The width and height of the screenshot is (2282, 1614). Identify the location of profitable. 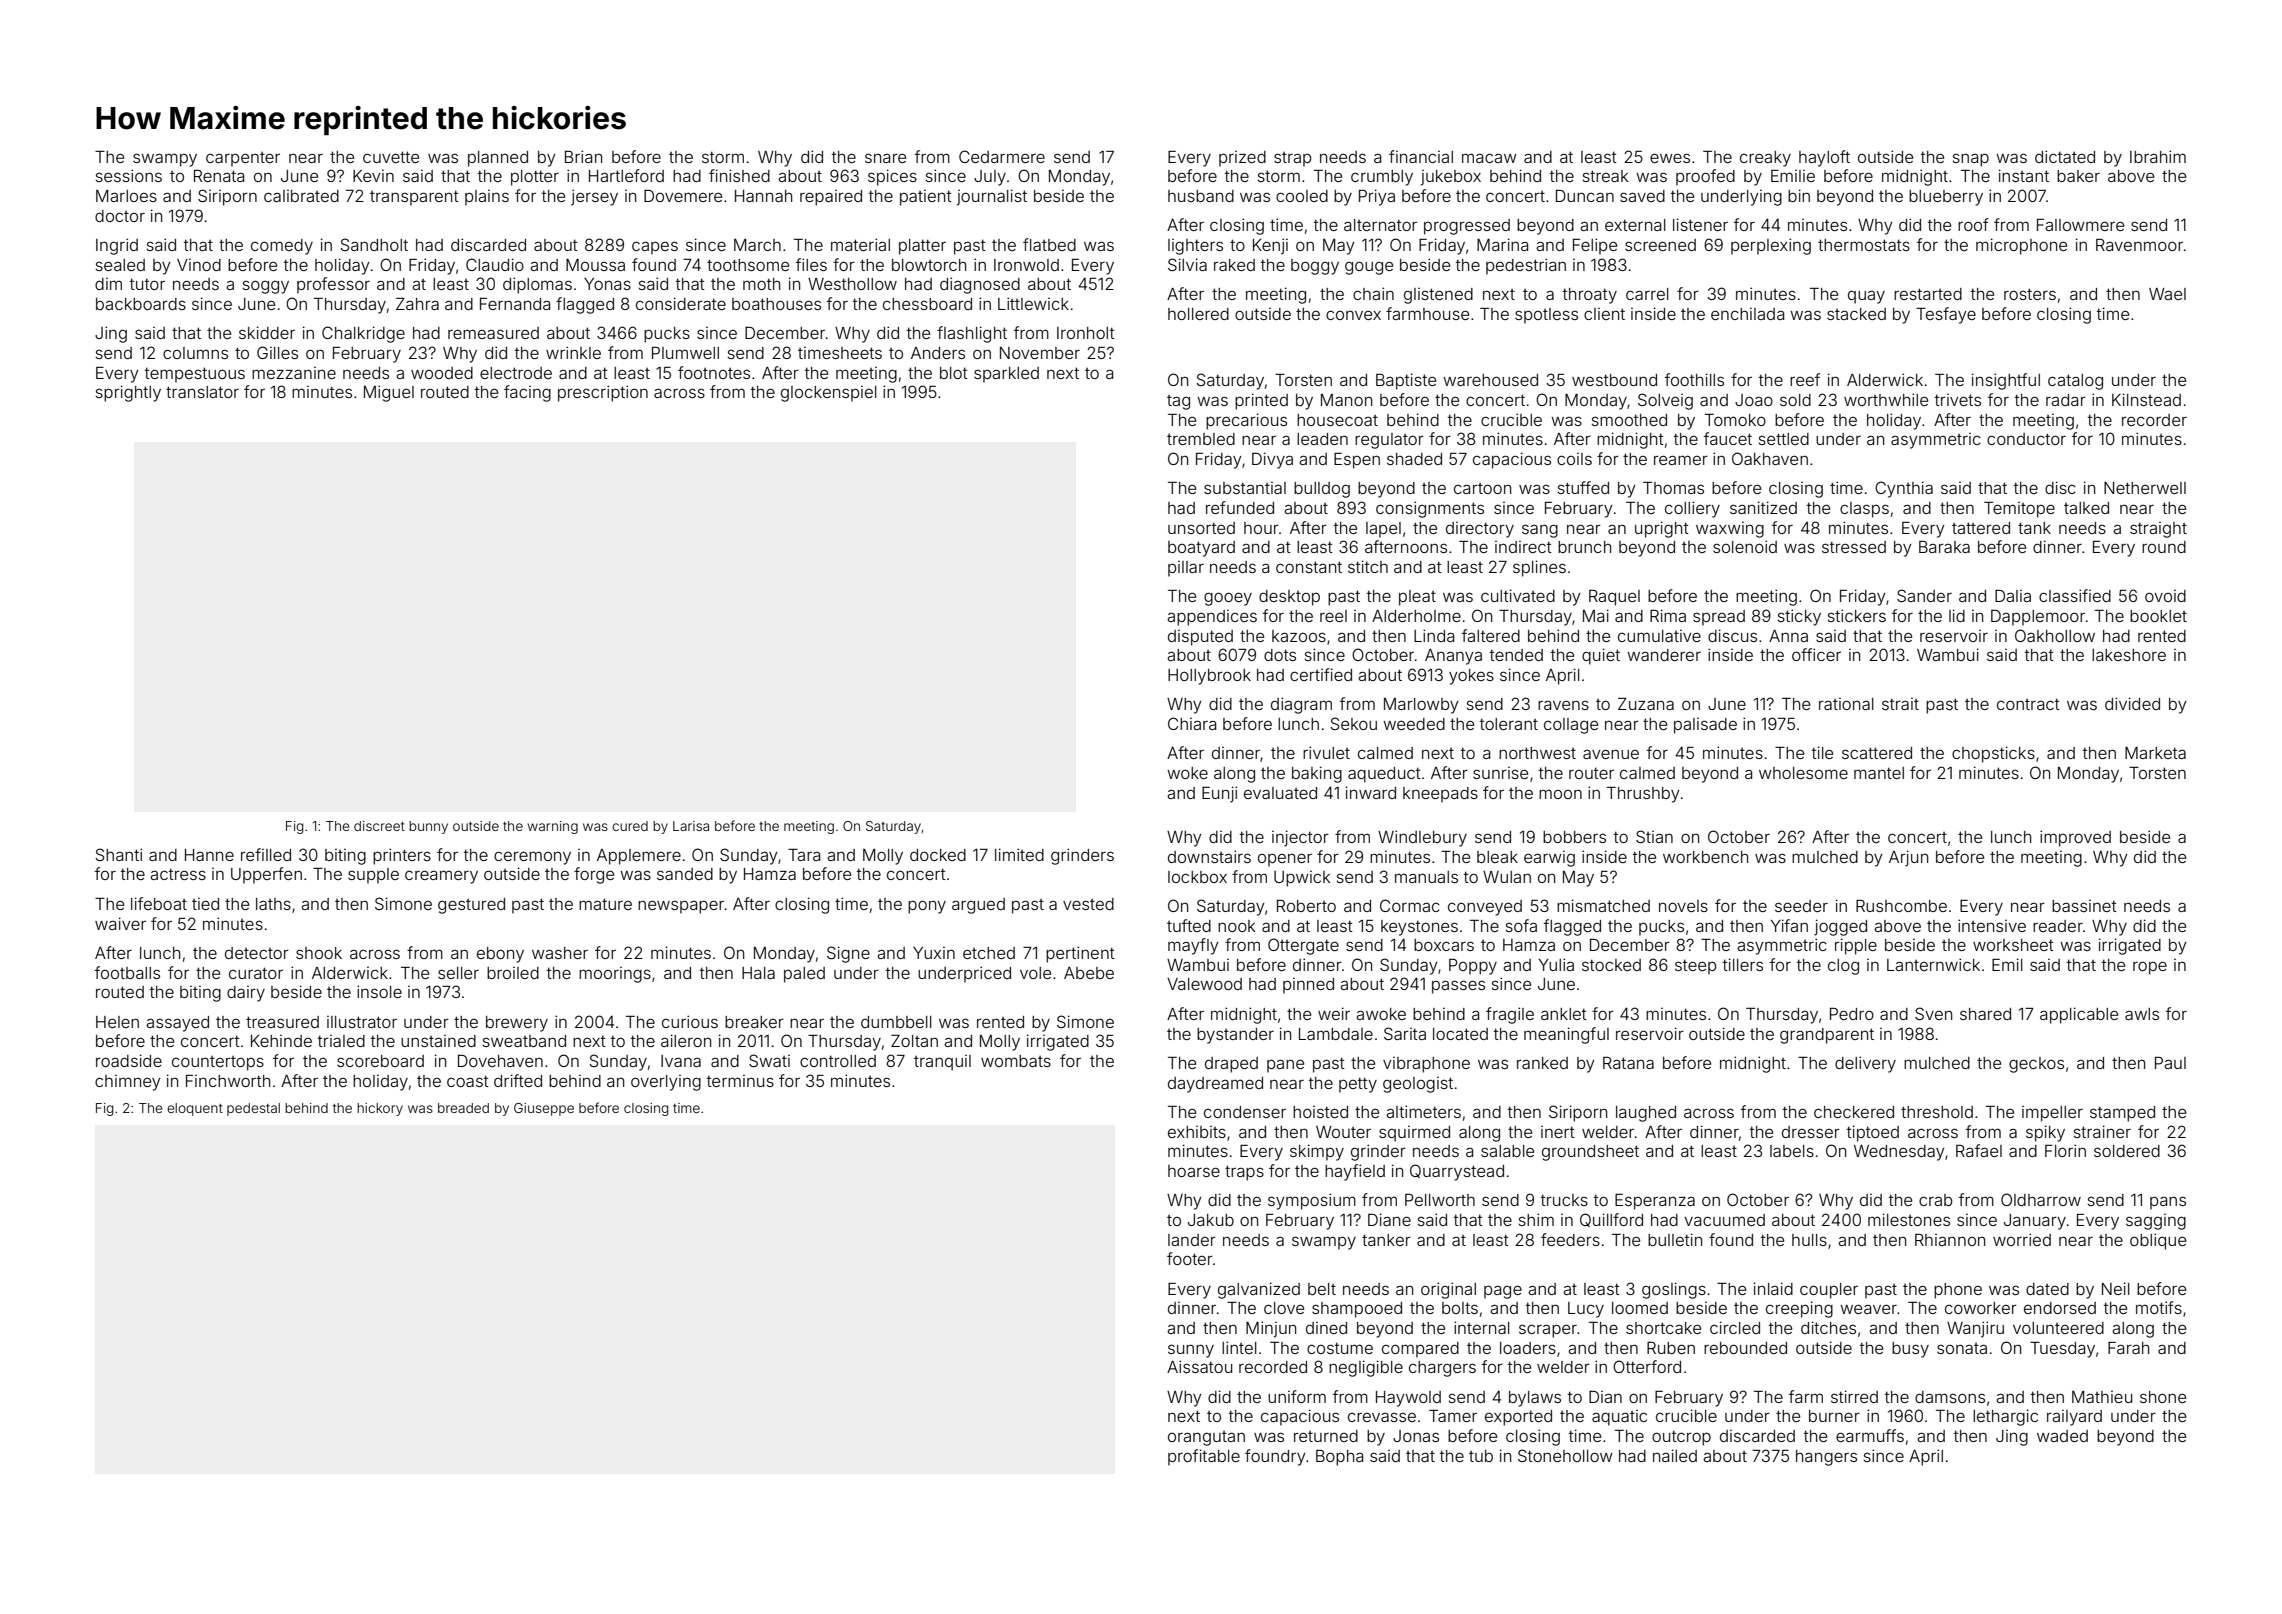
(1204, 1457).
